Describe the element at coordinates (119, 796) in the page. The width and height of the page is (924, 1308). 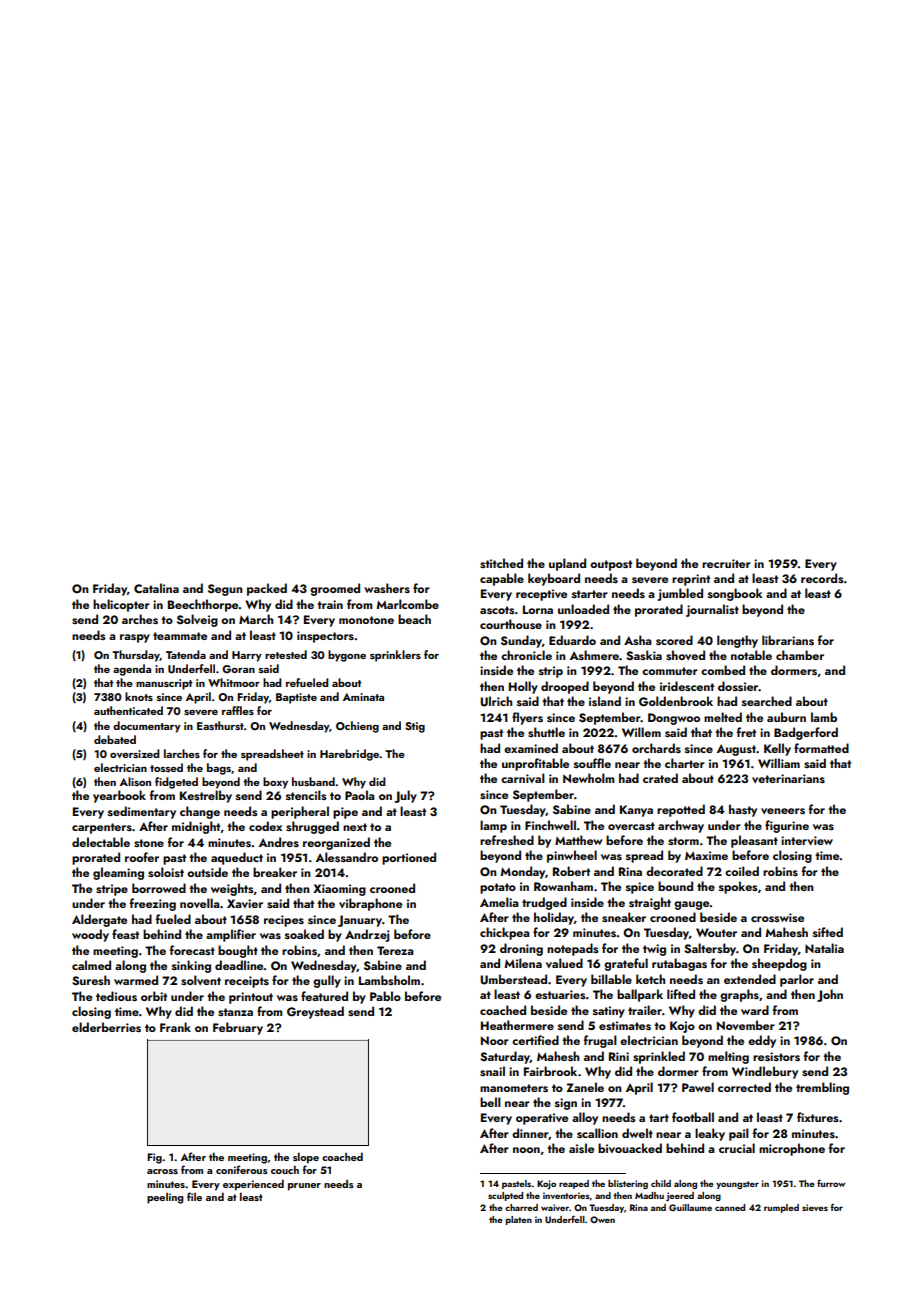
I see `yearbook` at that location.
